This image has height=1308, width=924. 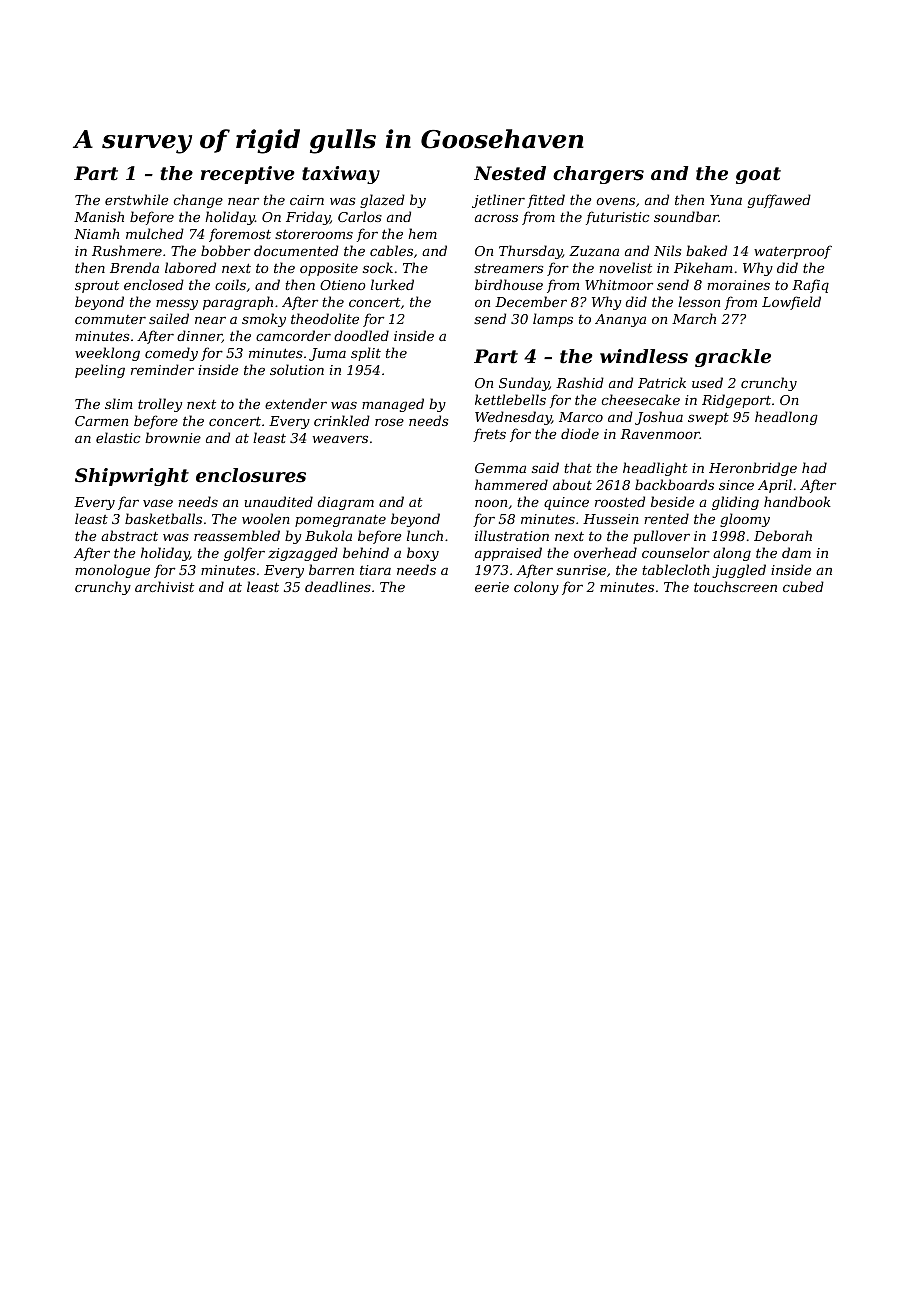 I want to click on Brenda, so click(x=134, y=267).
